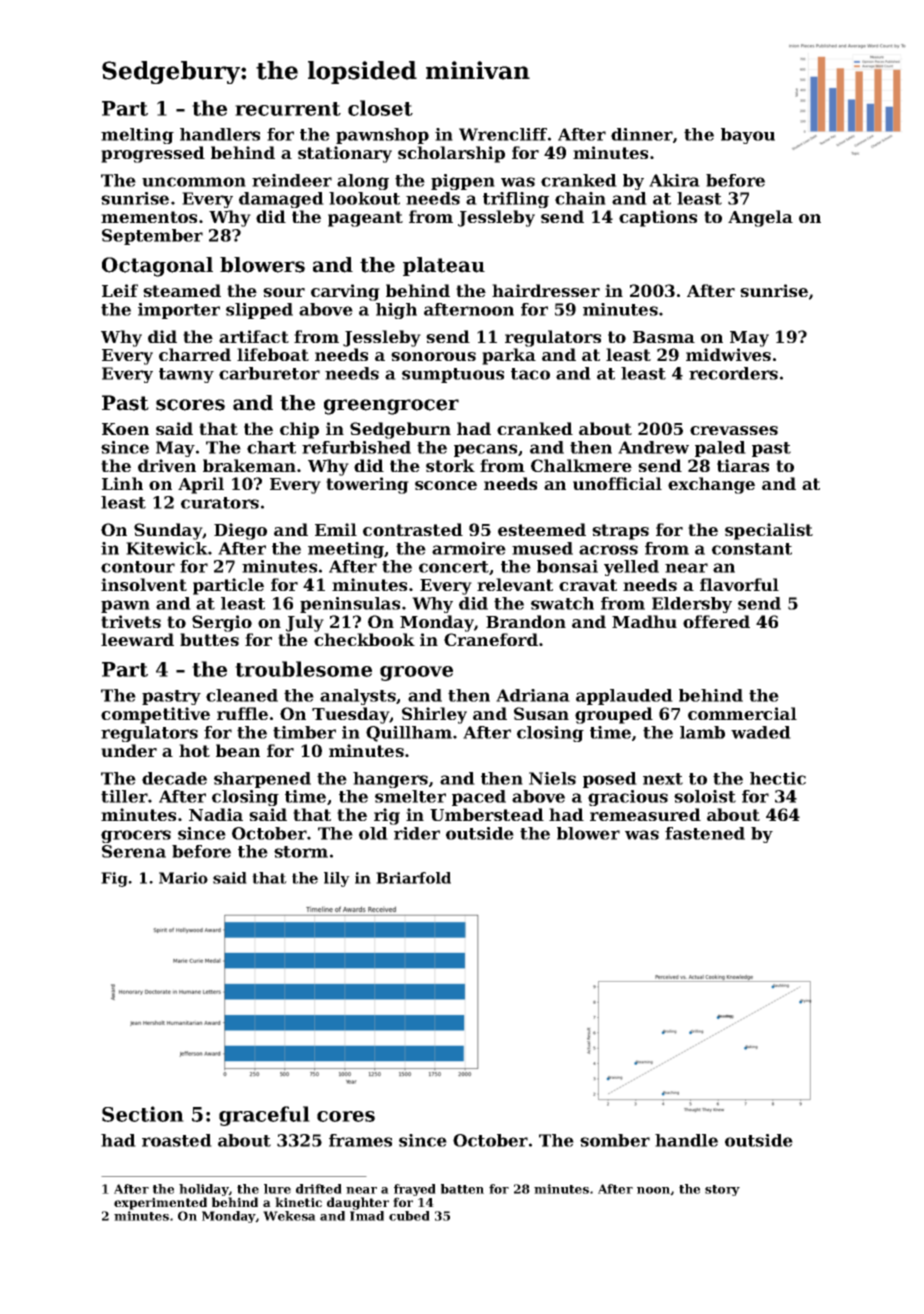  Describe the element at coordinates (337, 879) in the image. I see `lily` at that location.
